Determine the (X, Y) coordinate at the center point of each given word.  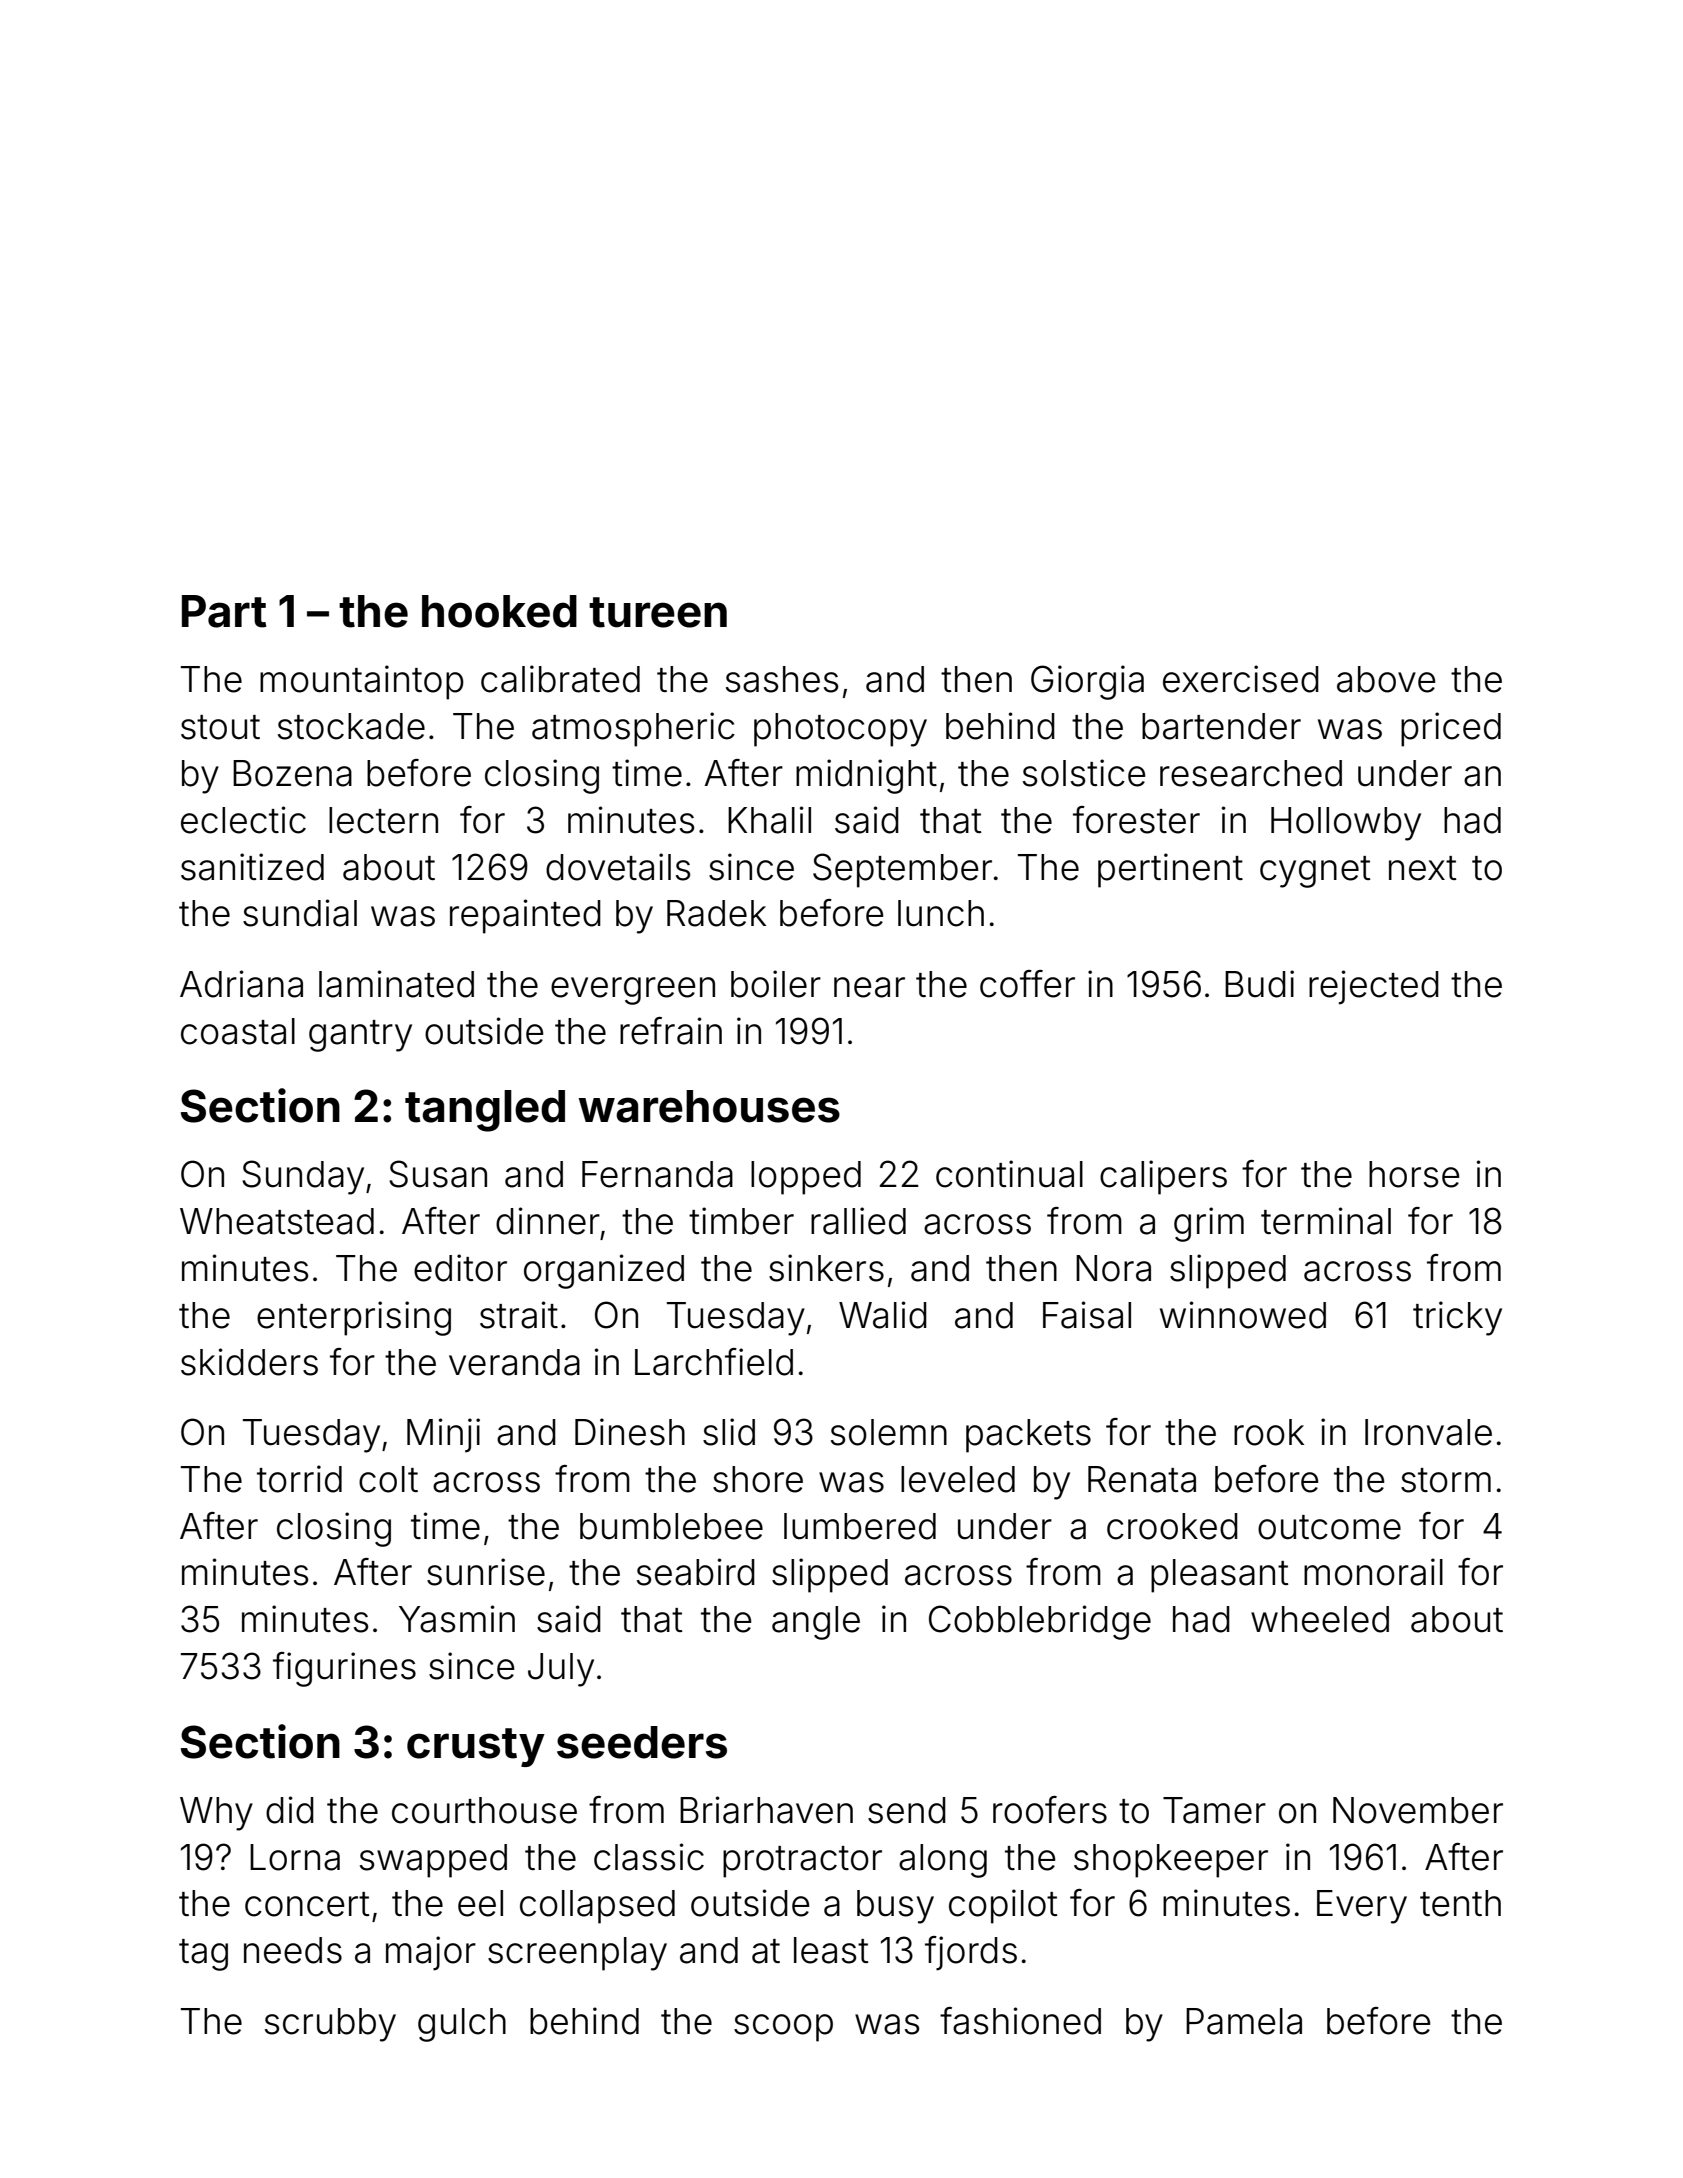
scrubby (330, 2025)
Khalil (769, 820)
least (831, 1950)
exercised (1241, 679)
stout (220, 727)
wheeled (1320, 1619)
